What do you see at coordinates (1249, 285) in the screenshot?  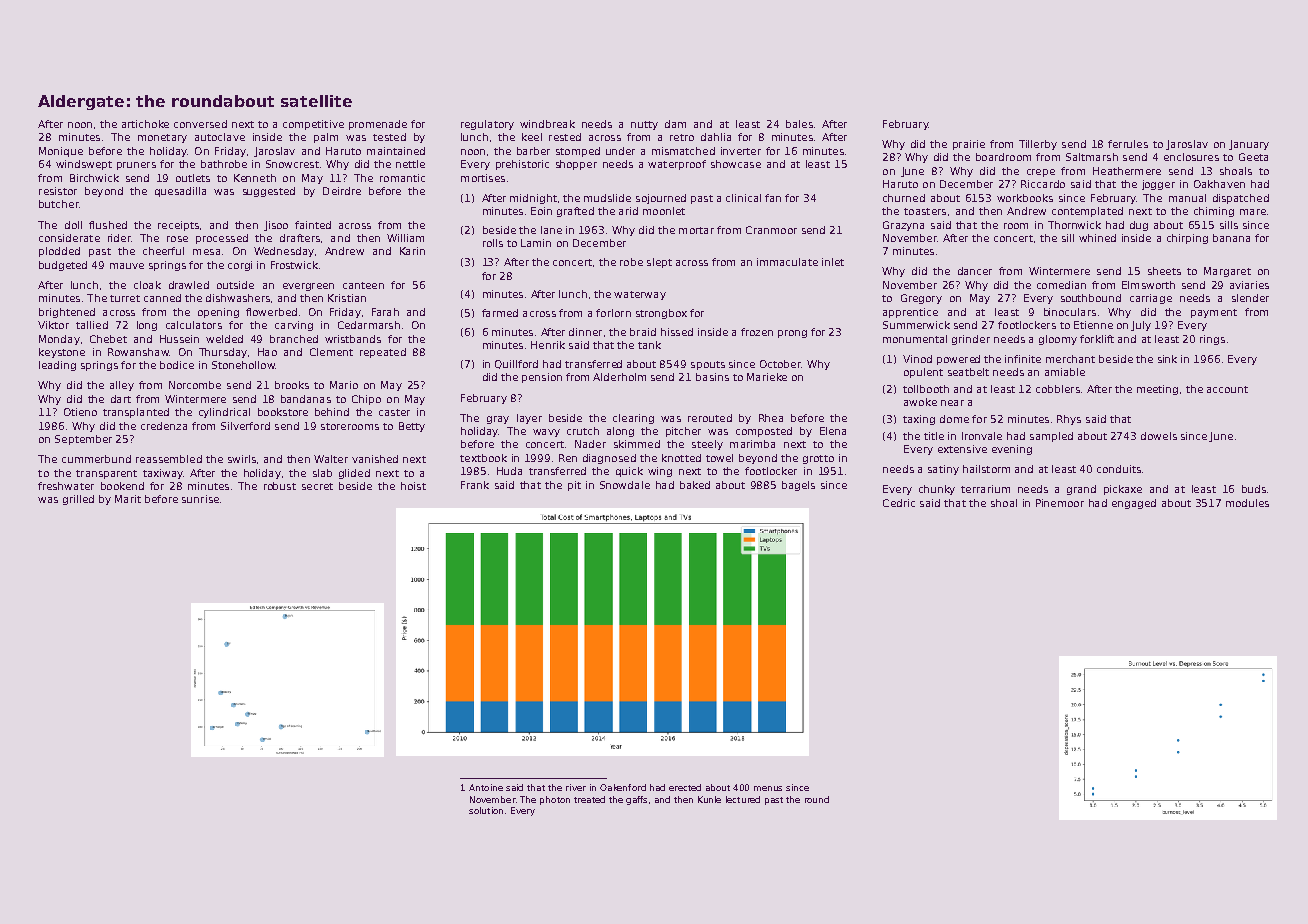 I see `aviaries` at bounding box center [1249, 285].
